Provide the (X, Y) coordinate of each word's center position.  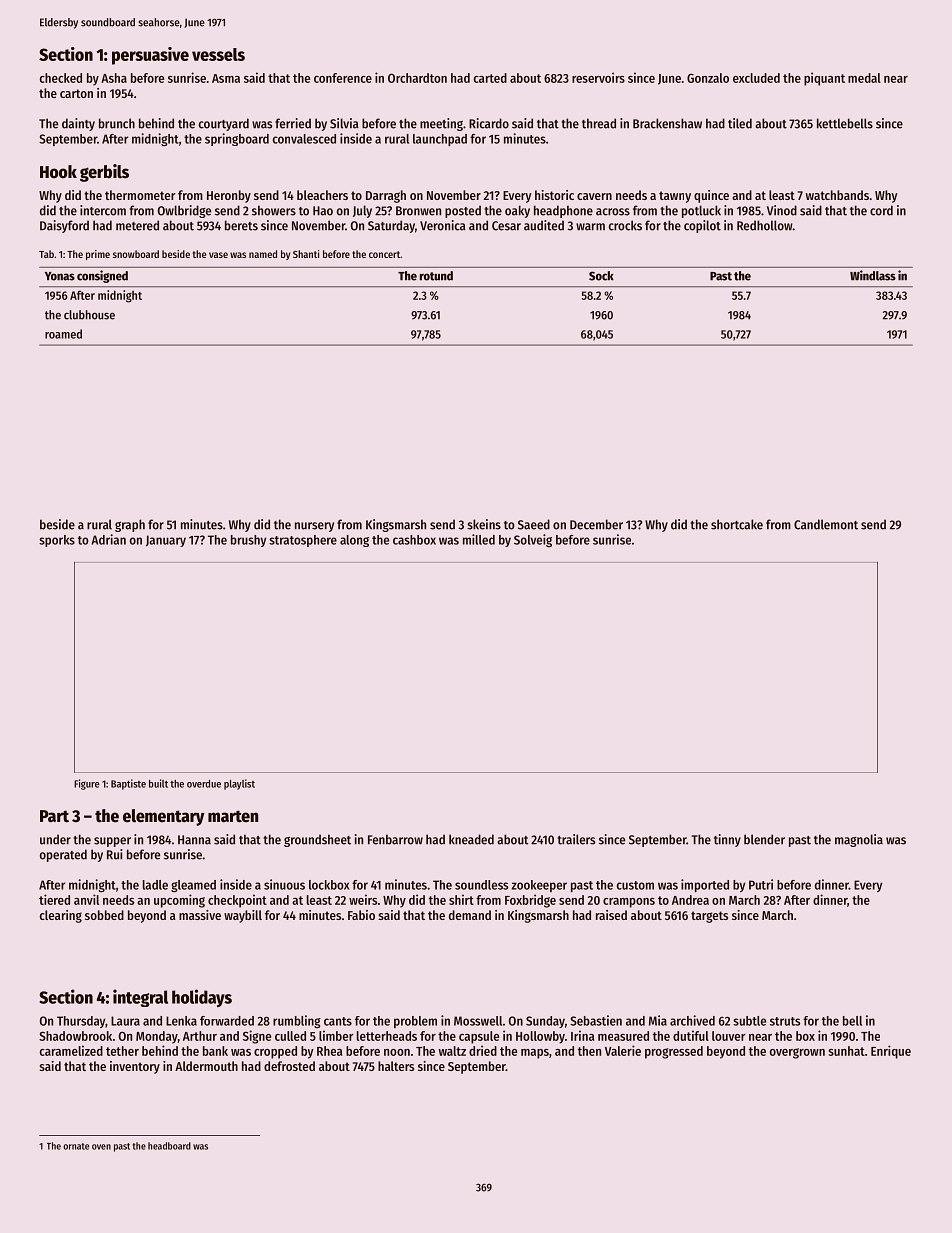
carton (76, 93)
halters (396, 1066)
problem (415, 1022)
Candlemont (826, 524)
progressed (674, 1052)
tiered (54, 899)
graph (130, 525)
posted (463, 211)
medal (864, 78)
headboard (169, 1146)
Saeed (534, 524)
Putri (761, 884)
